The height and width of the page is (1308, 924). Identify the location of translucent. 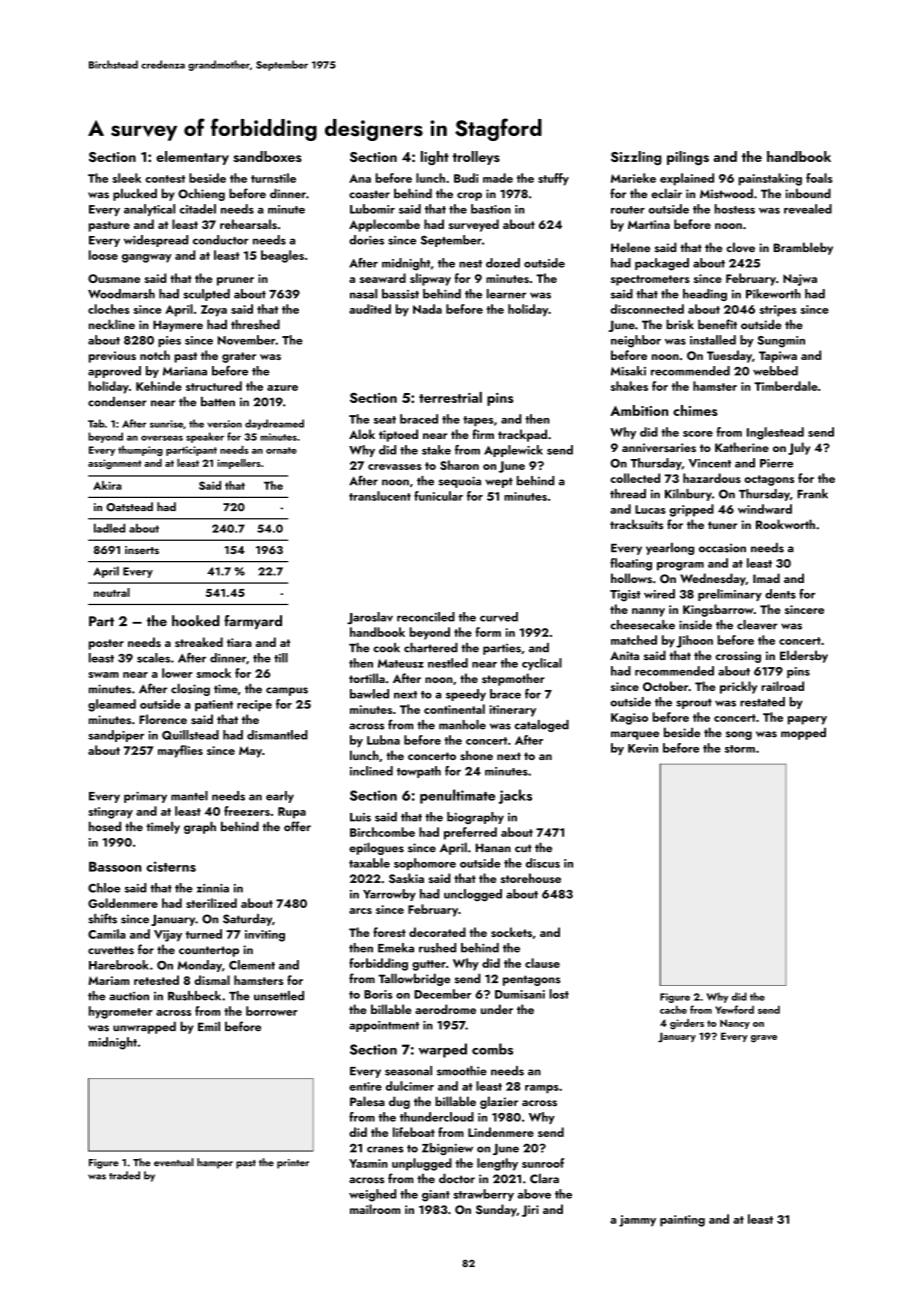
(380, 496).
